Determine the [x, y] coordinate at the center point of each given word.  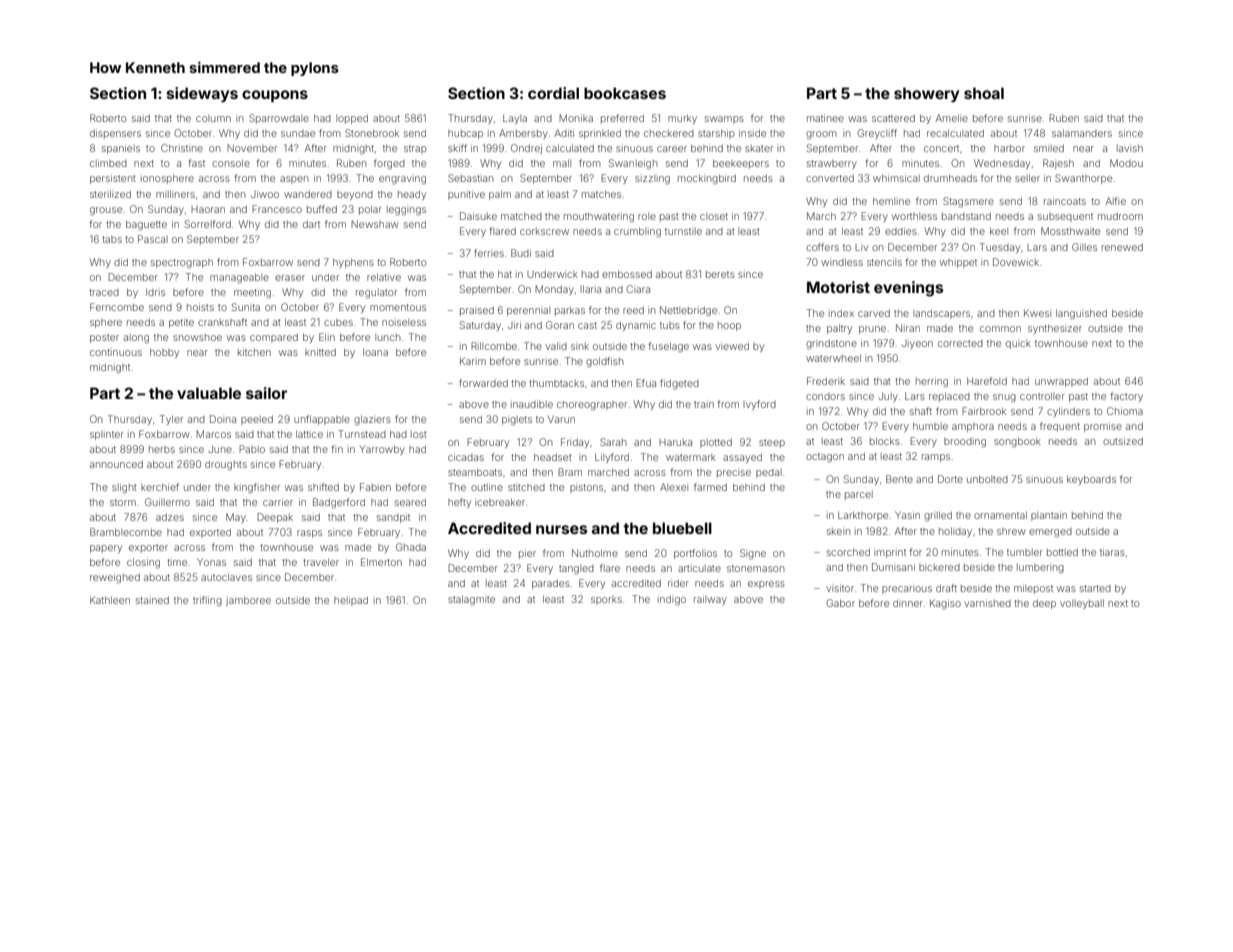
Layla [515, 119]
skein [839, 531]
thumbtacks [556, 383]
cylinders [1068, 412]
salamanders [1082, 133]
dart [311, 224]
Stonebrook [372, 133]
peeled [257, 420]
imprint [890, 553]
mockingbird [707, 179]
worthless [914, 216]
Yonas [211, 562]
